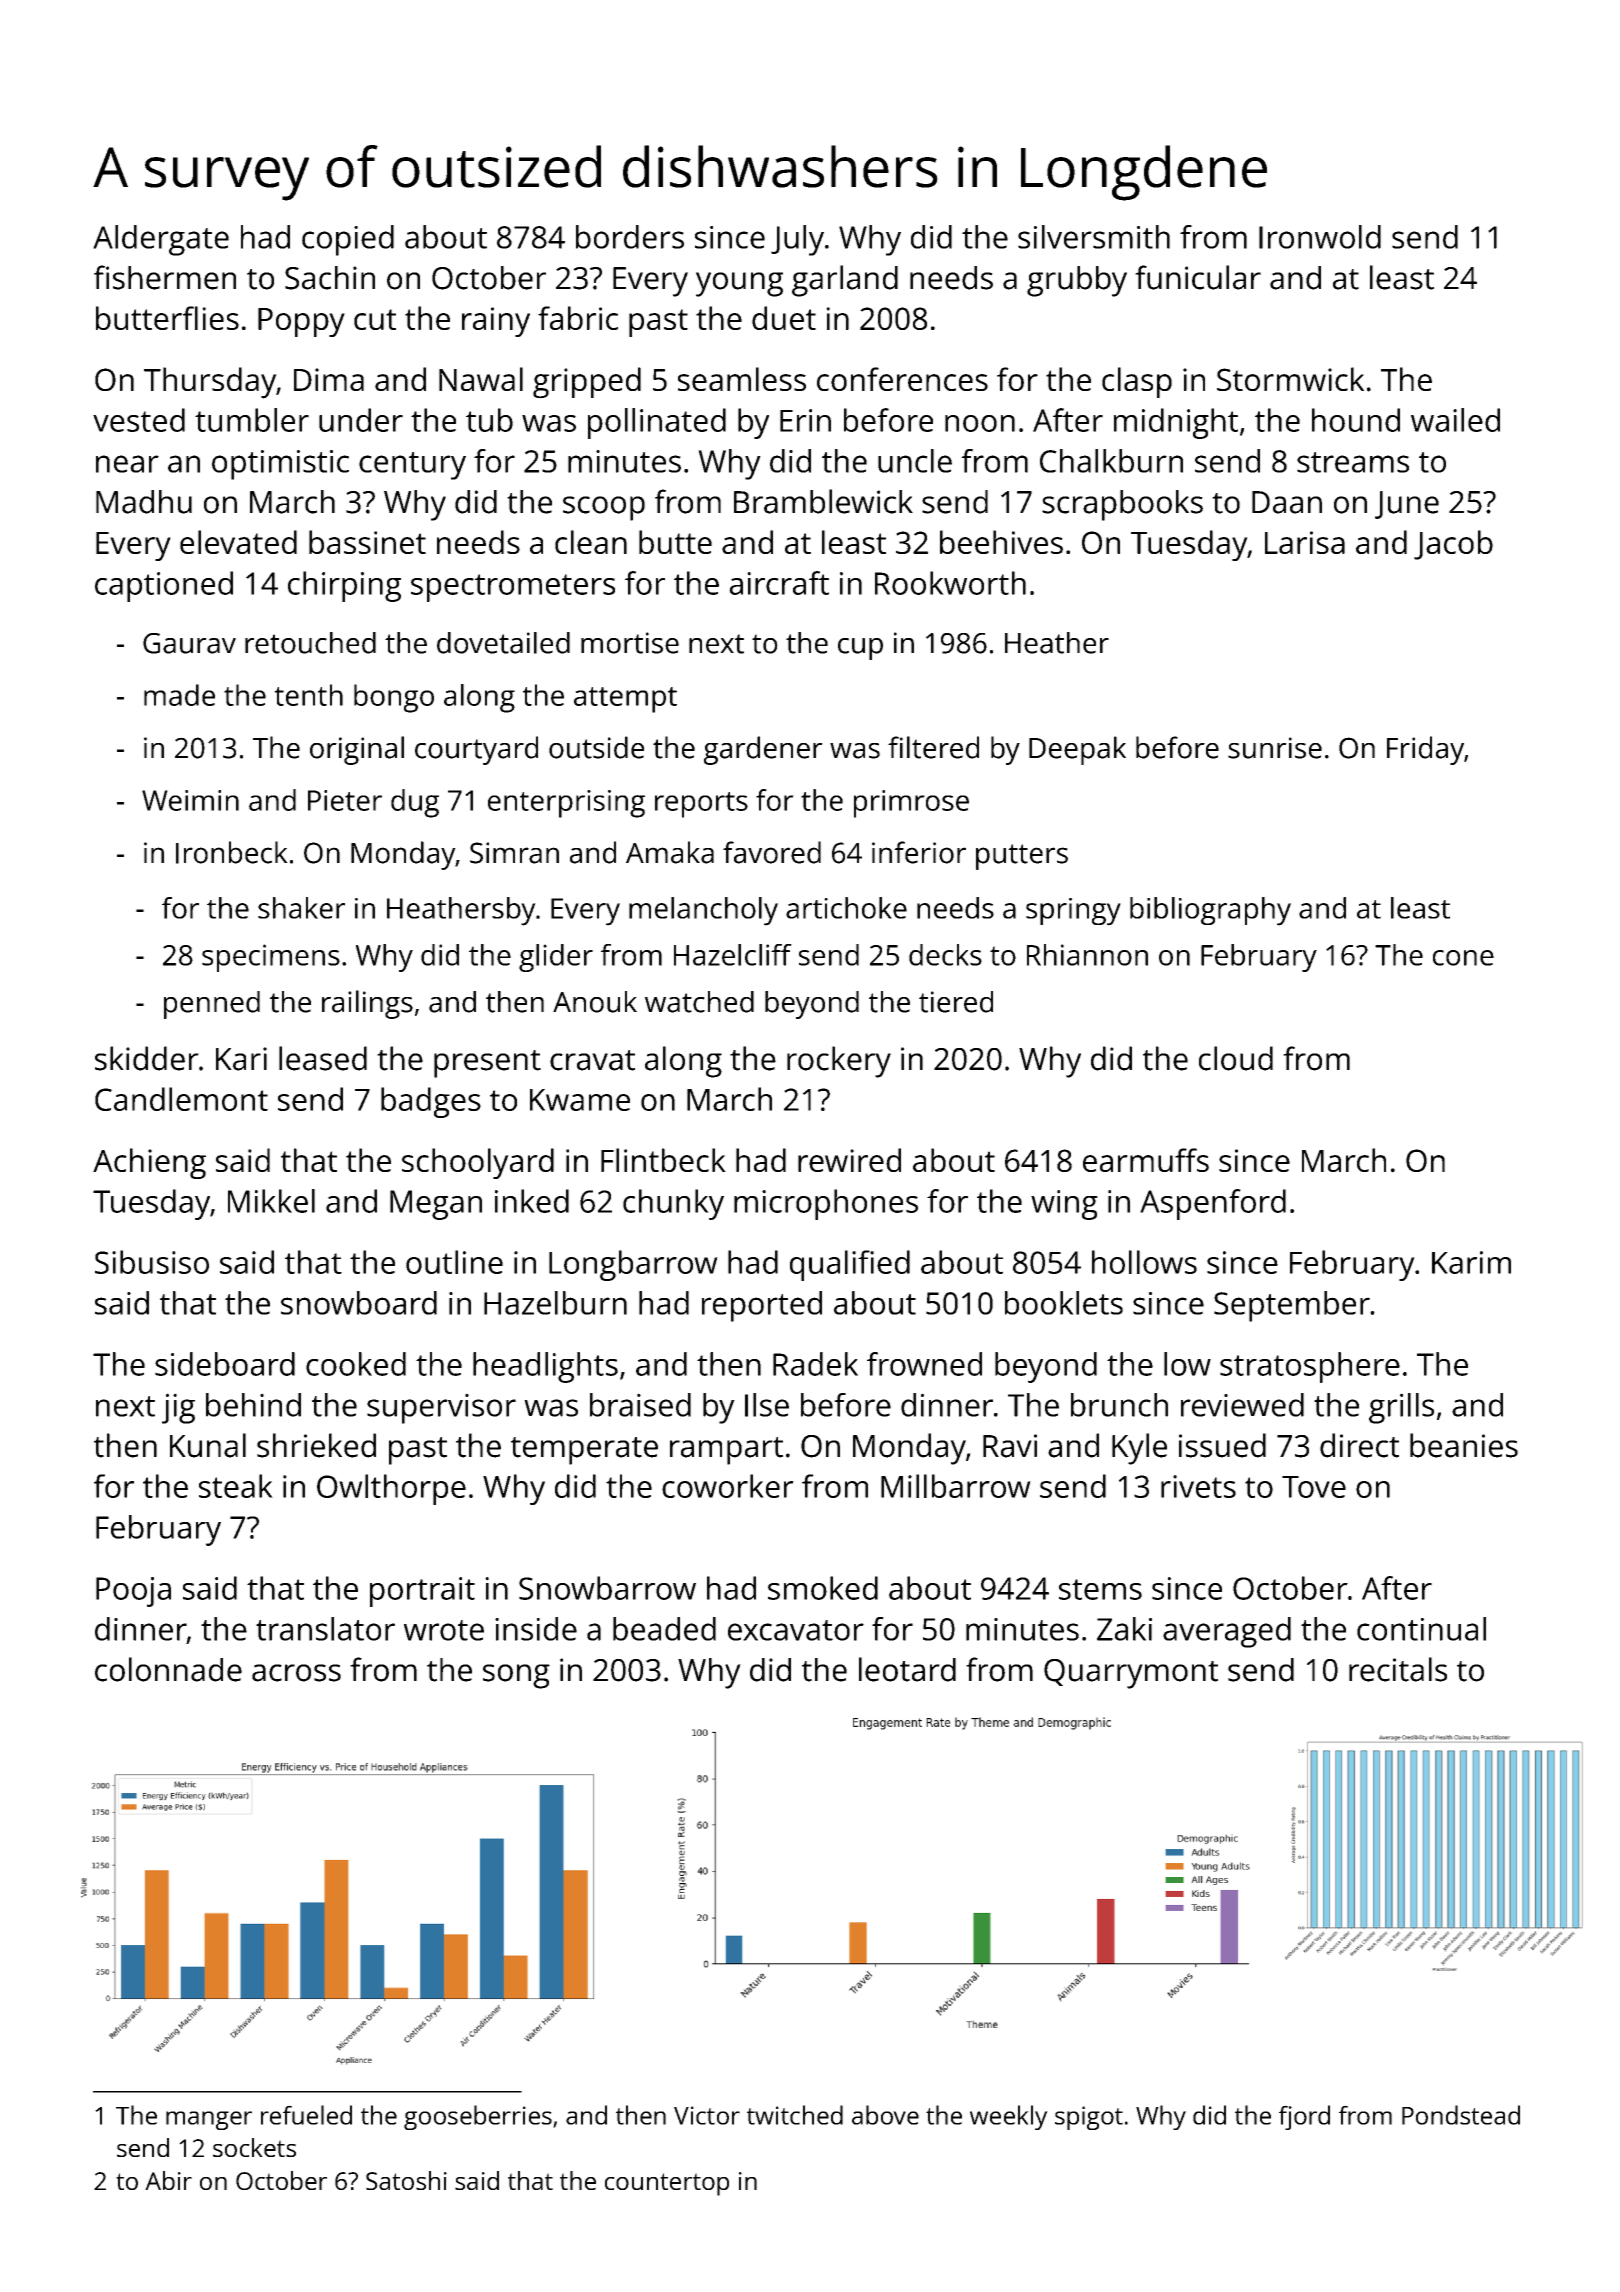 The height and width of the document is (2292, 1620). Describe the element at coordinates (762, 1306) in the document. I see `reported` at that location.
